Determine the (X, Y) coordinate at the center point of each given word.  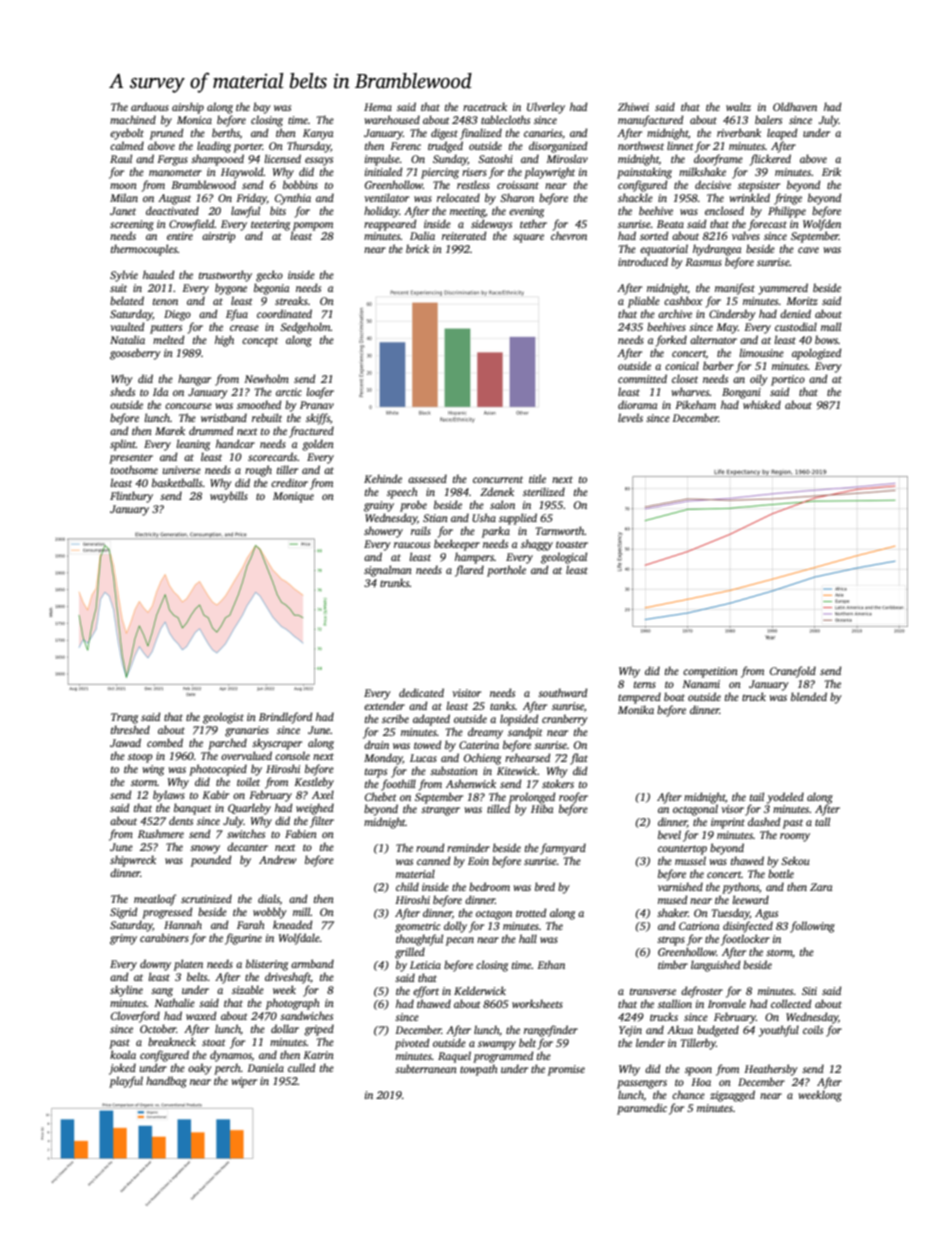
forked (671, 341)
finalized (481, 134)
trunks (395, 582)
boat (674, 696)
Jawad (125, 742)
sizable (248, 989)
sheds (122, 391)
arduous (150, 106)
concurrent (498, 479)
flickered (770, 160)
